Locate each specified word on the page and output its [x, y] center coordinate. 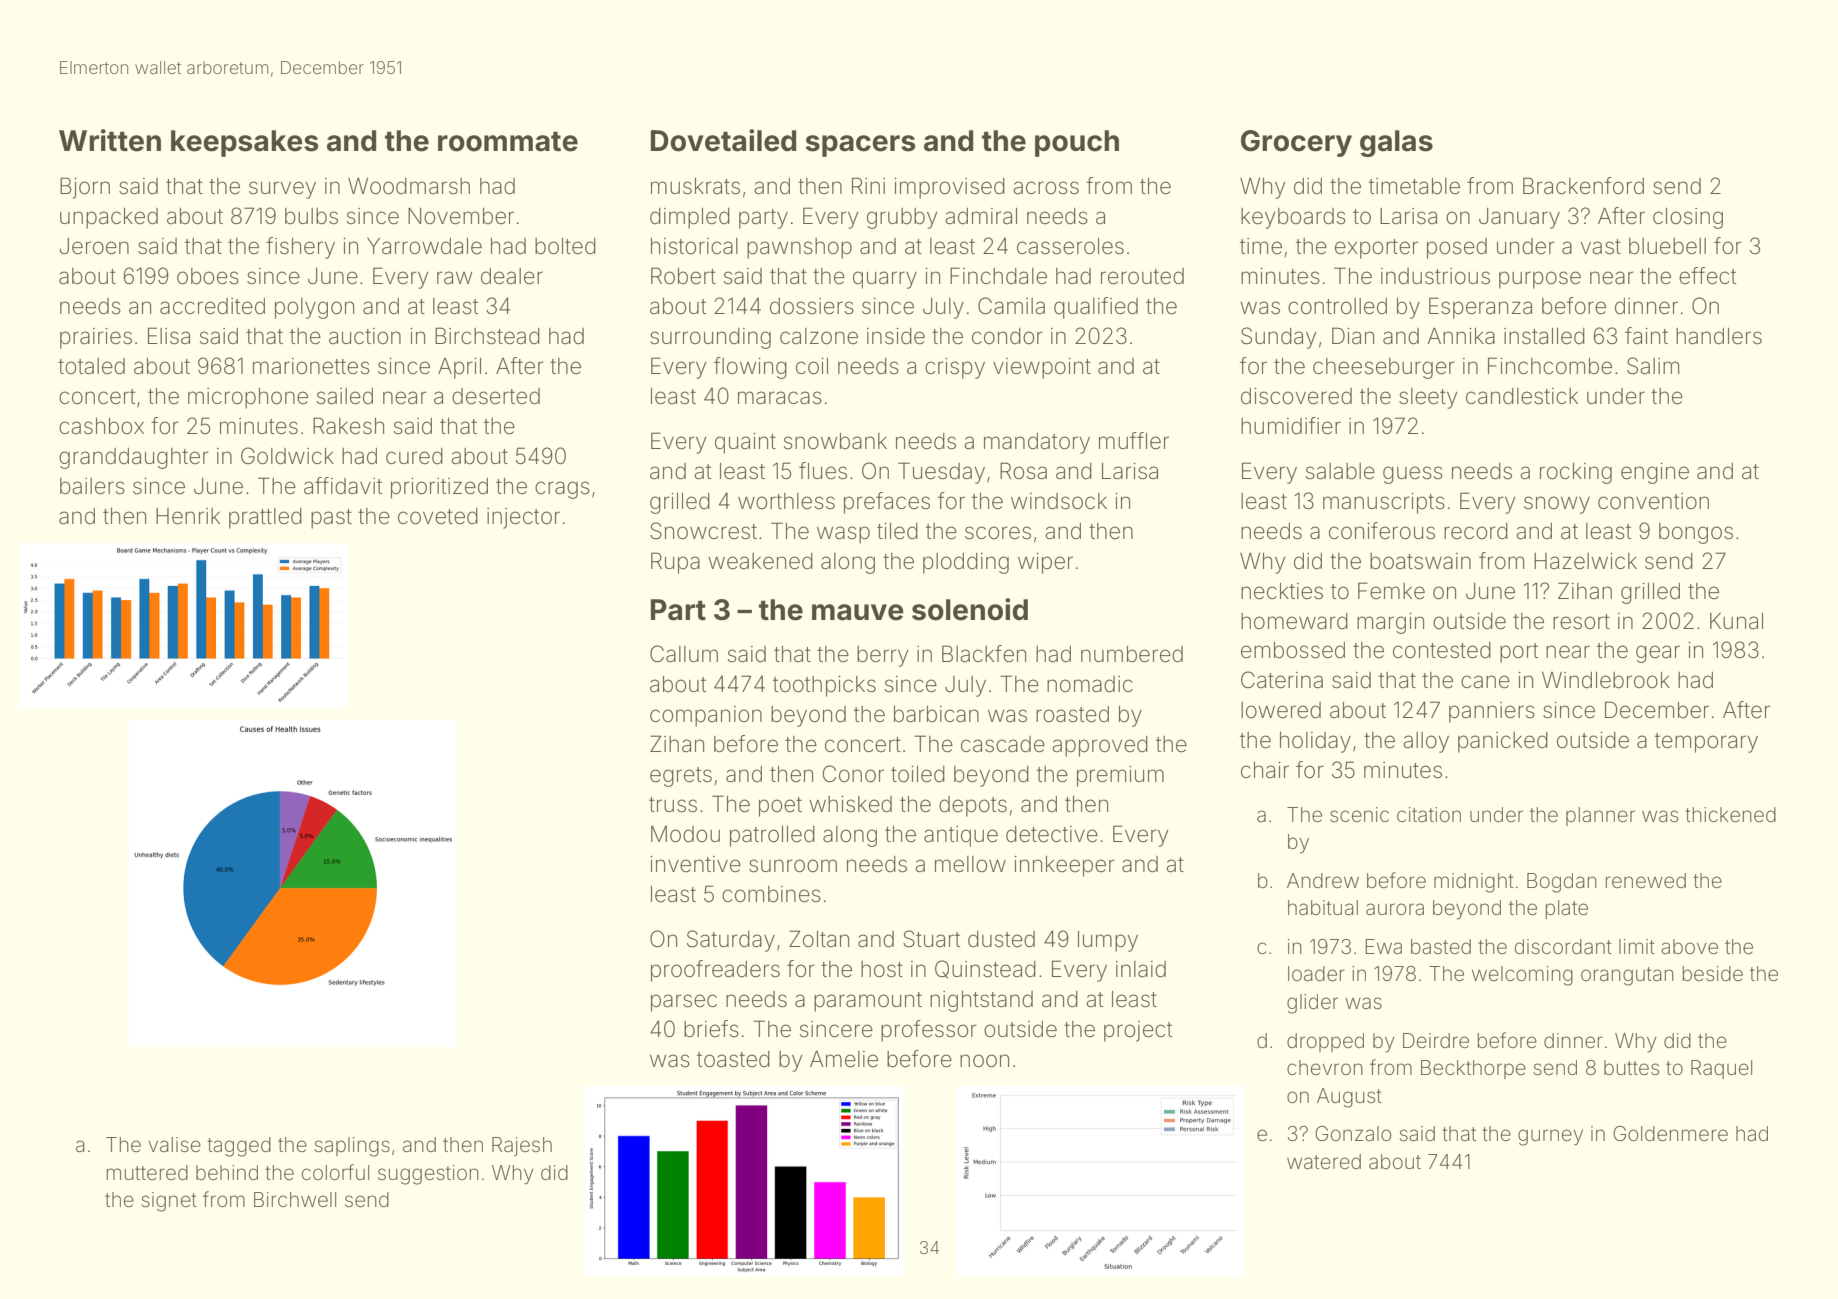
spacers [861, 146]
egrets [681, 777]
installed [1544, 336]
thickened [1730, 814]
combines [771, 894]
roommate [508, 142]
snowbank [835, 441]
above [1689, 946]
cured [414, 456]
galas [1396, 143]
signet [169, 1202]
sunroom [793, 866]
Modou [685, 834]
